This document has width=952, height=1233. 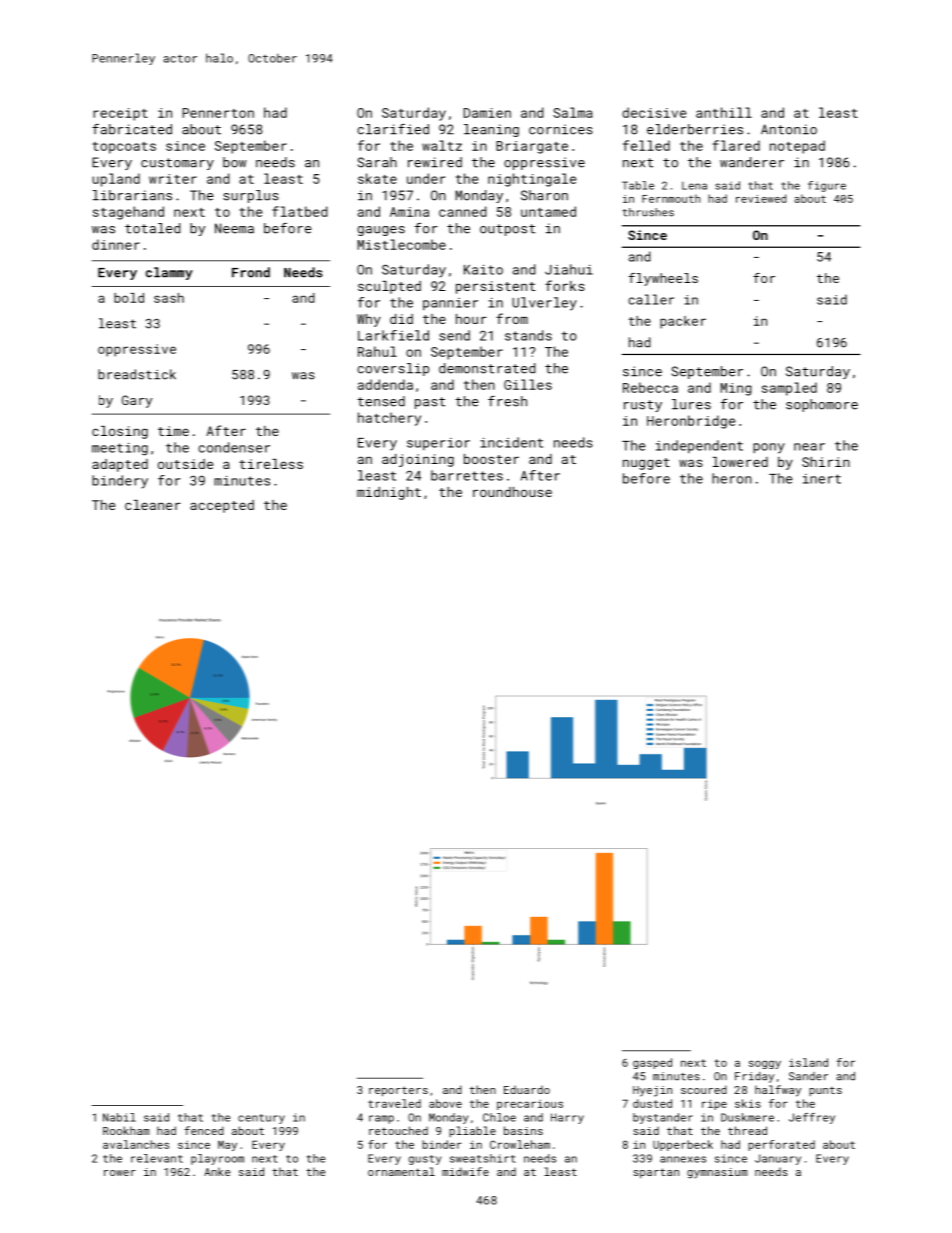 What do you see at coordinates (808, 1062) in the document?
I see `island` at bounding box center [808, 1062].
